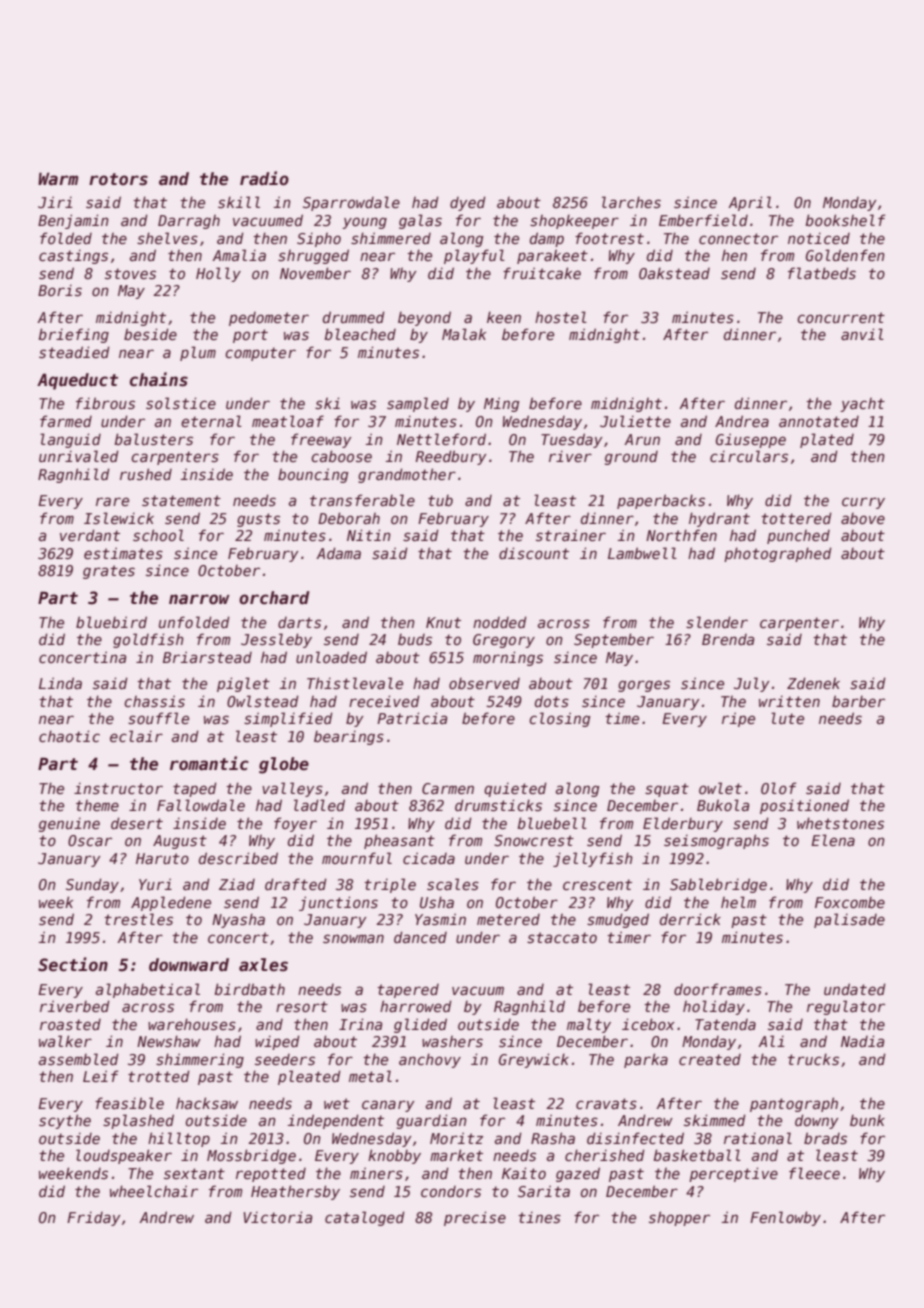 This page has height=1308, width=924. I want to click on Victoria, so click(278, 1217).
